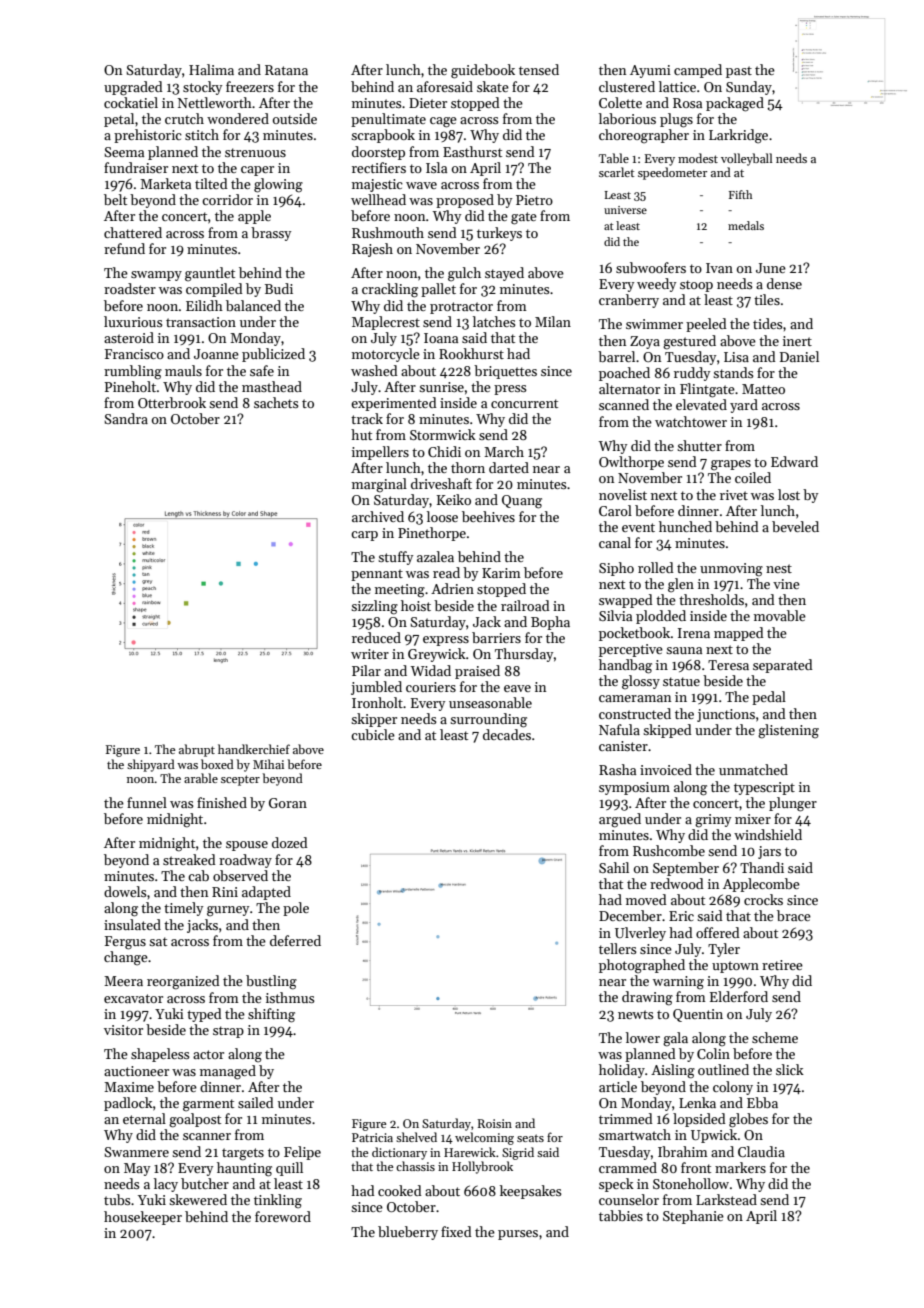 The height and width of the screenshot is (1308, 924). What do you see at coordinates (283, 1216) in the screenshot?
I see `foreword` at bounding box center [283, 1216].
